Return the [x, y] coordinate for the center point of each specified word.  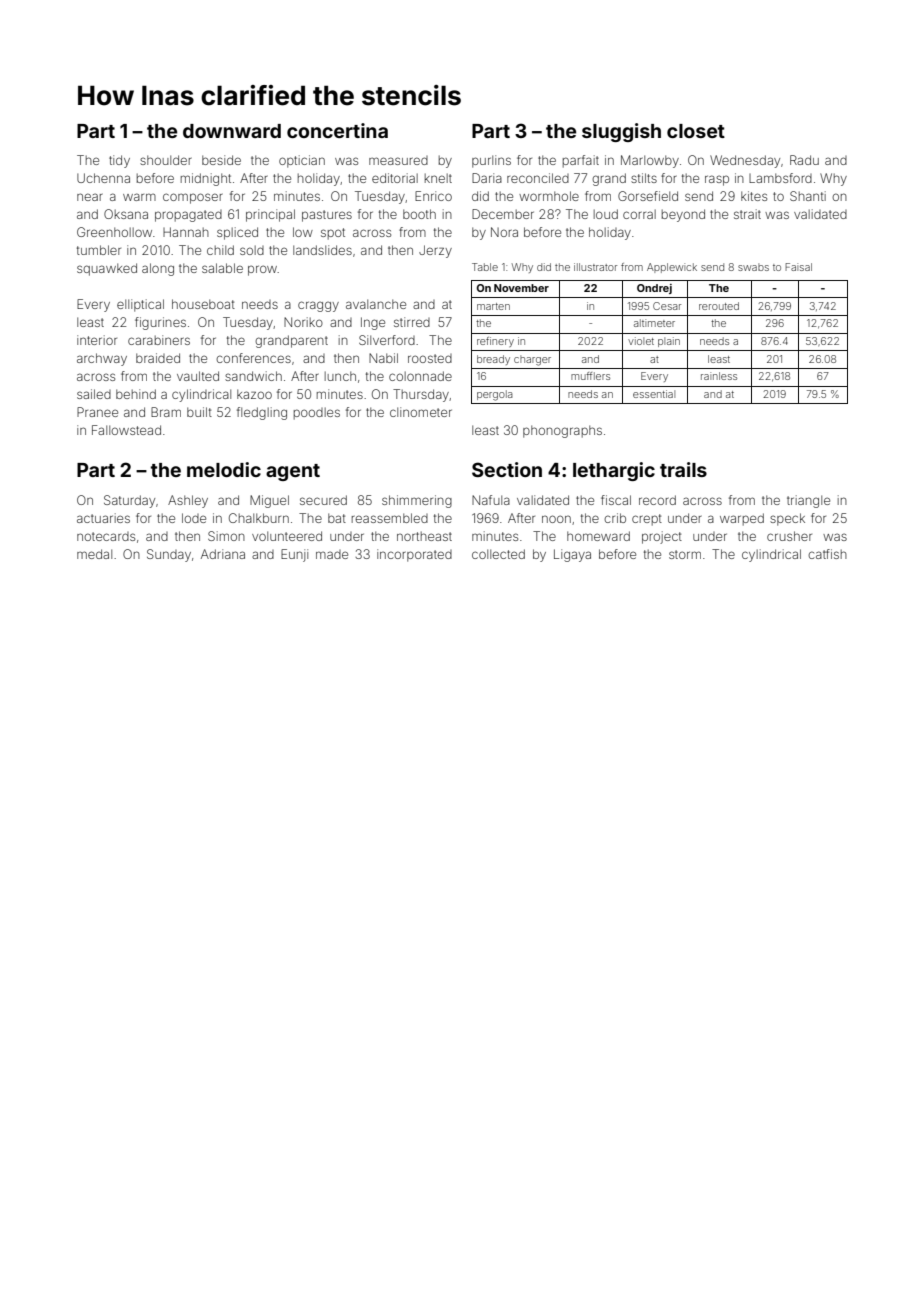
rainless [719, 376]
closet [696, 131]
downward [232, 131]
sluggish [621, 132]
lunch [340, 376]
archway [102, 359]
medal [94, 554]
